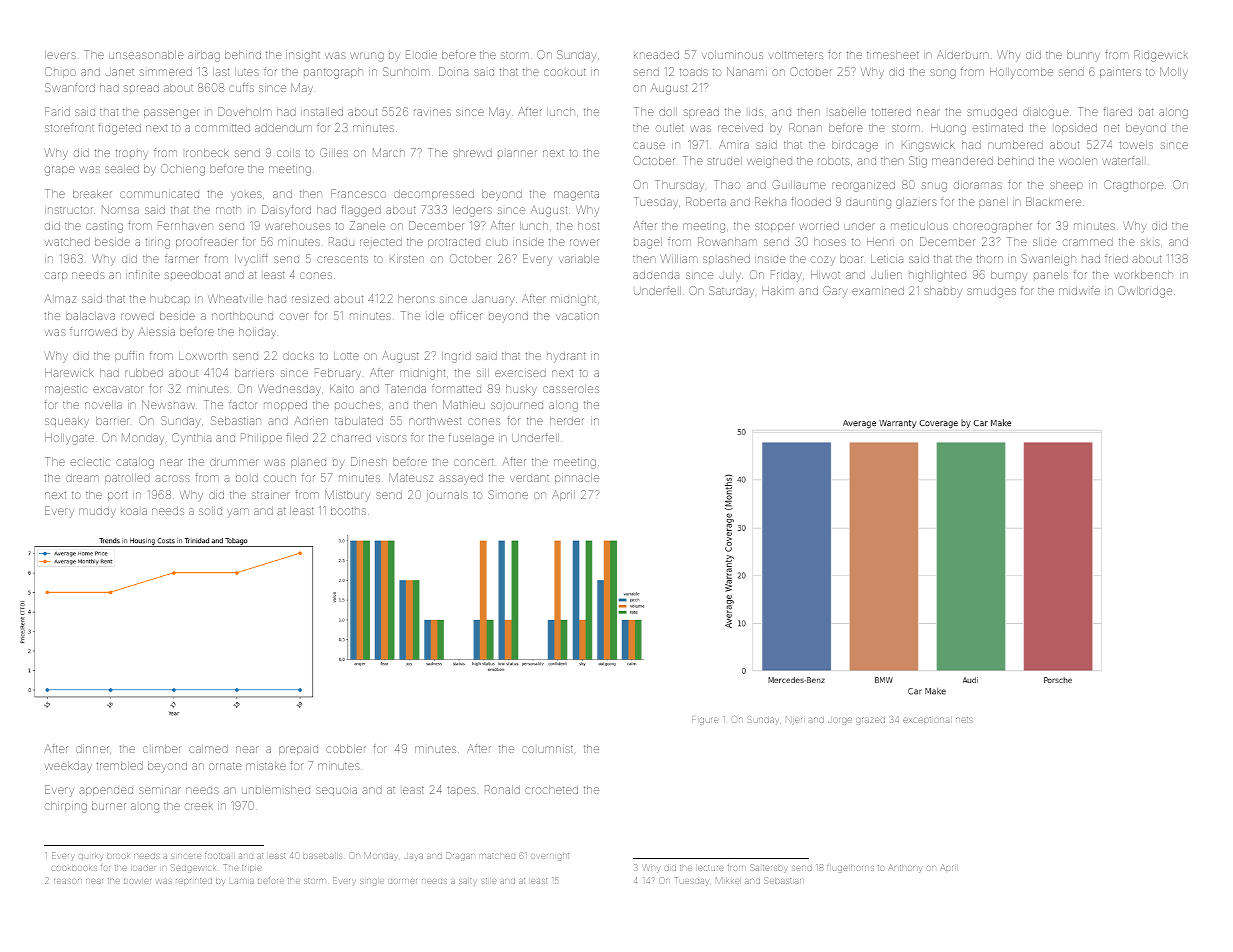 The image size is (1233, 952). What do you see at coordinates (871, 721) in the screenshot?
I see `grazed` at bounding box center [871, 721].
